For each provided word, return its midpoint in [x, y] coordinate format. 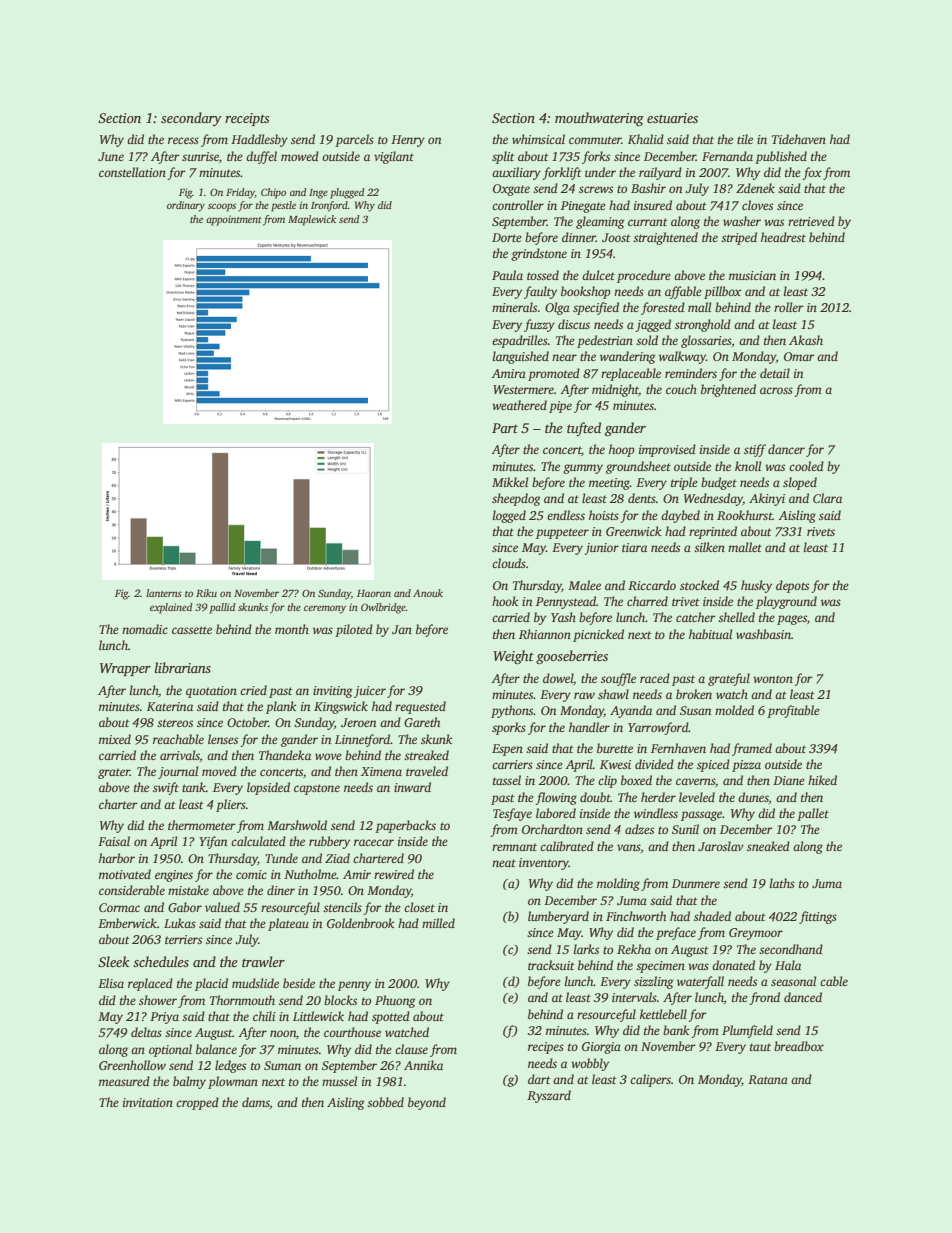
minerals [514, 307]
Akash [806, 340]
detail [775, 373]
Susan [695, 710]
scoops [222, 207]
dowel [558, 679]
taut [760, 1047]
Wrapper [125, 669]
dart [539, 1079]
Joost [616, 237]
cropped [197, 1103]
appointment [234, 220]
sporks [509, 728]
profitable [793, 711]
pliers [231, 805]
